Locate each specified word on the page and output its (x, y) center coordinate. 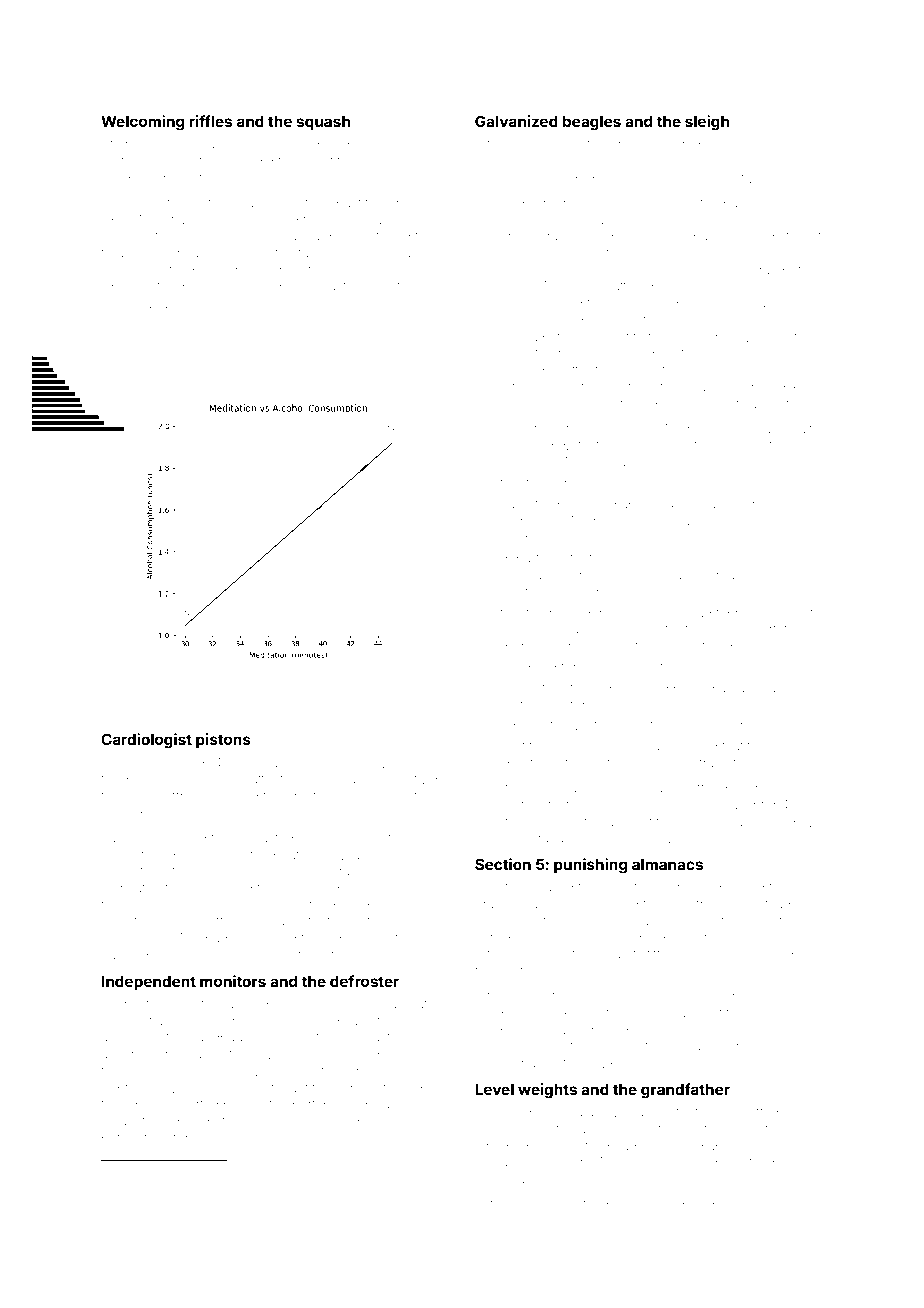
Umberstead (140, 1211)
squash (323, 123)
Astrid (491, 1204)
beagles (592, 123)
